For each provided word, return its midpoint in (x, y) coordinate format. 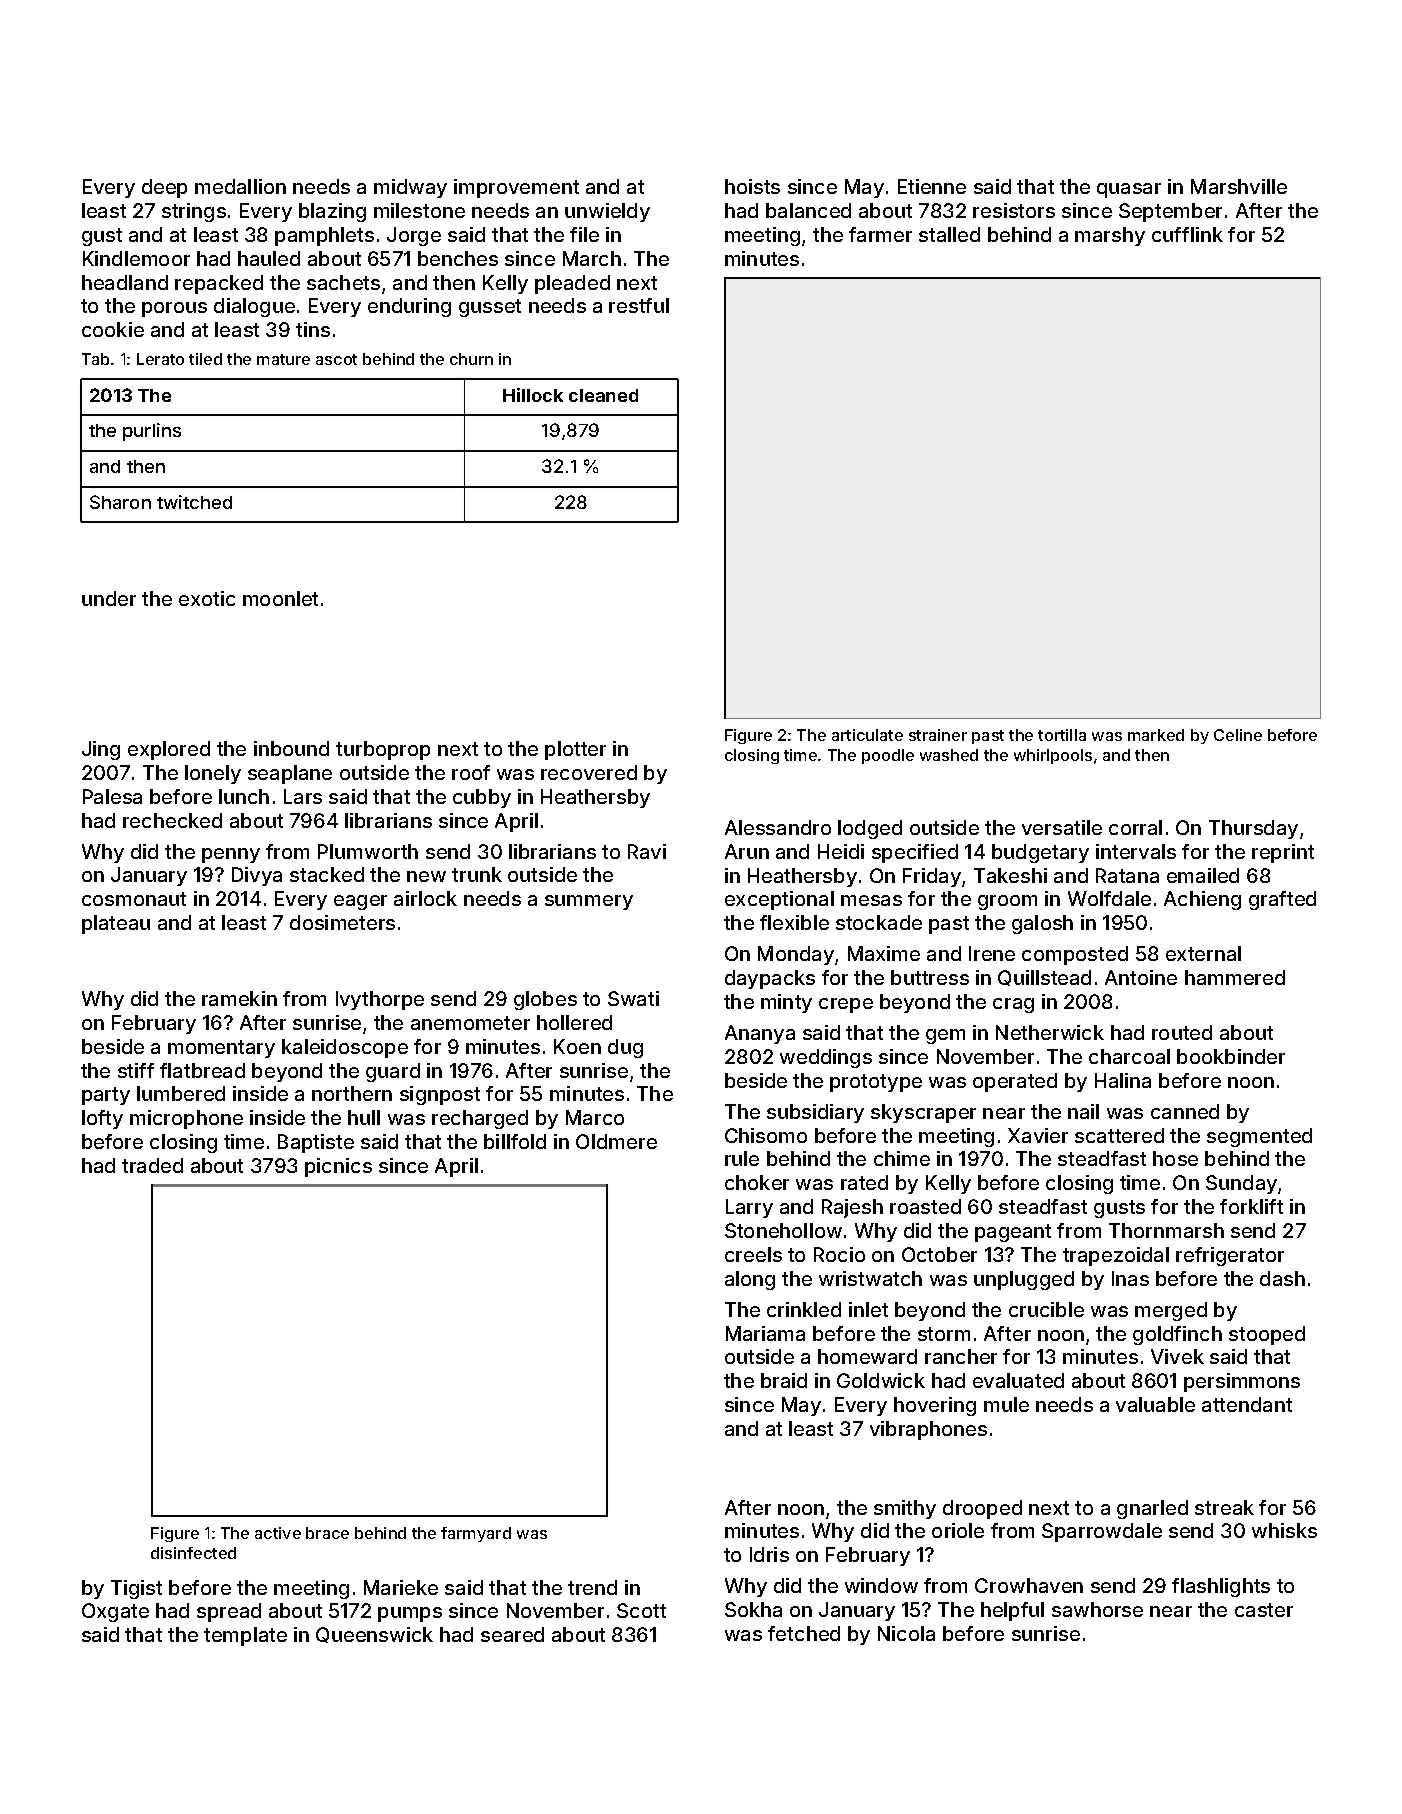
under (109, 598)
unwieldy (607, 212)
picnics (338, 1167)
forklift (1251, 1206)
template (245, 1636)
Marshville (1239, 186)
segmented (1259, 1137)
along (750, 1280)
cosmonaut (134, 899)
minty (786, 1003)
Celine (1238, 735)
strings (194, 212)
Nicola (906, 1633)
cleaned (603, 395)
